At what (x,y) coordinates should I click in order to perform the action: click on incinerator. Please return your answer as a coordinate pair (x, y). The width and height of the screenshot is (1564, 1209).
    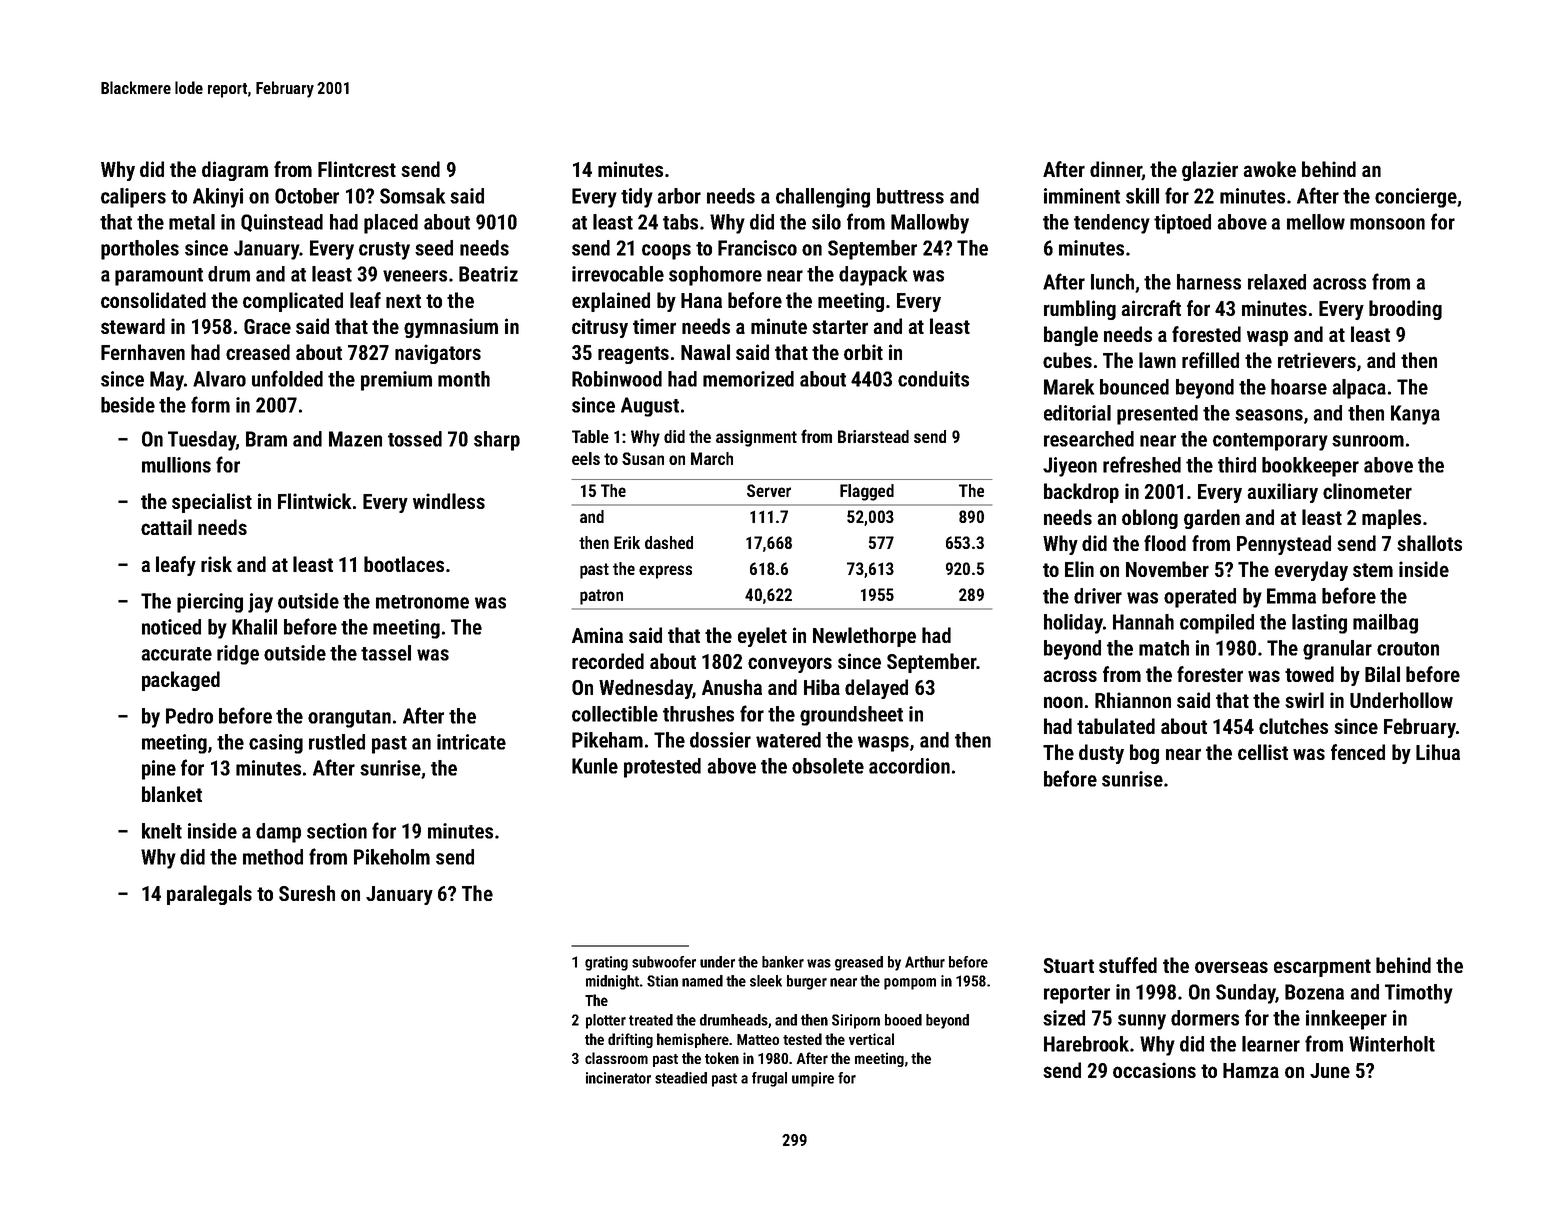
    Looking at the image, I should click on (618, 1078).
